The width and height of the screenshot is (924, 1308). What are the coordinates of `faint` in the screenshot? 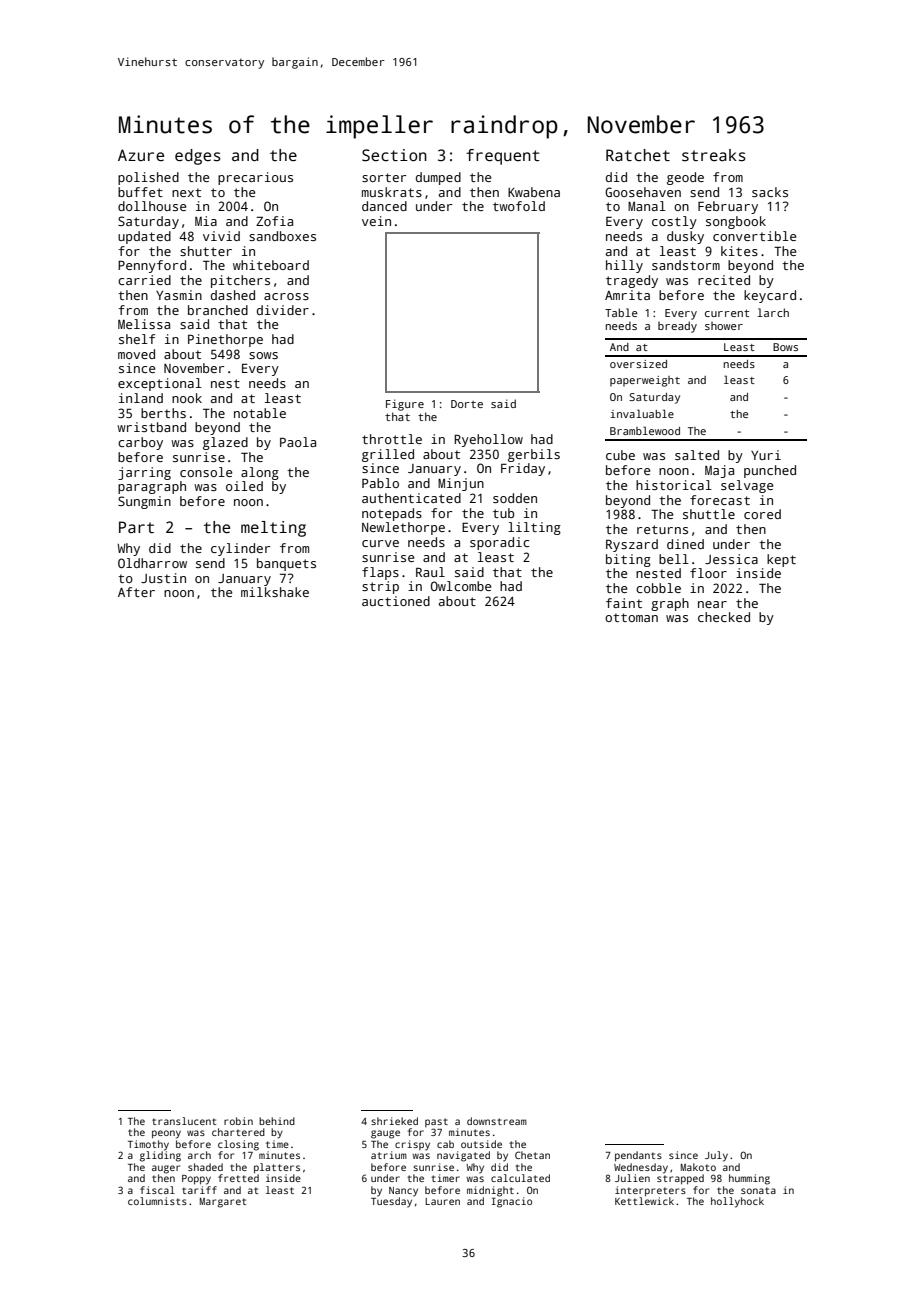 It's located at (624, 603).
